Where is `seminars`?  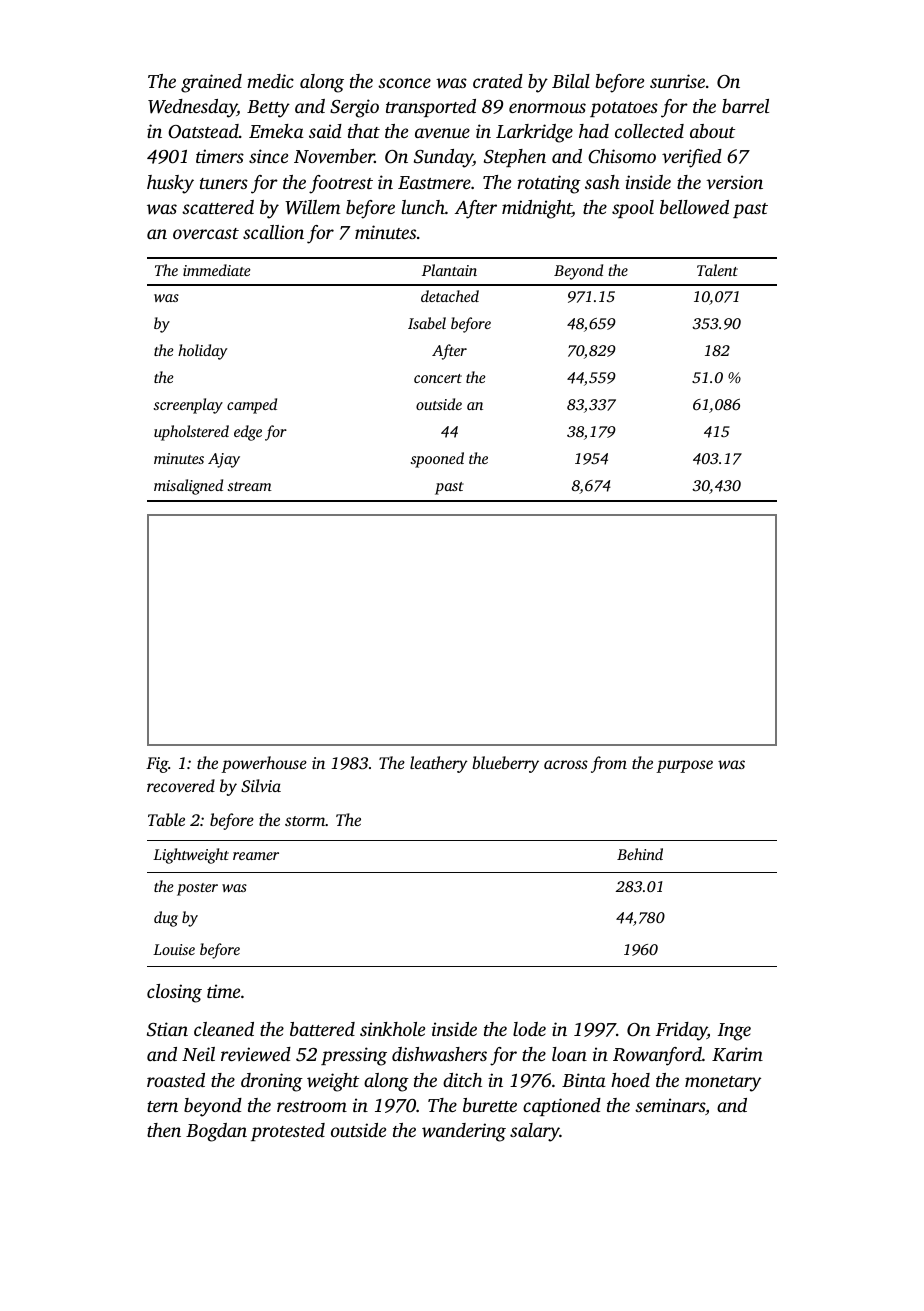
seminars is located at coordinates (670, 1105).
